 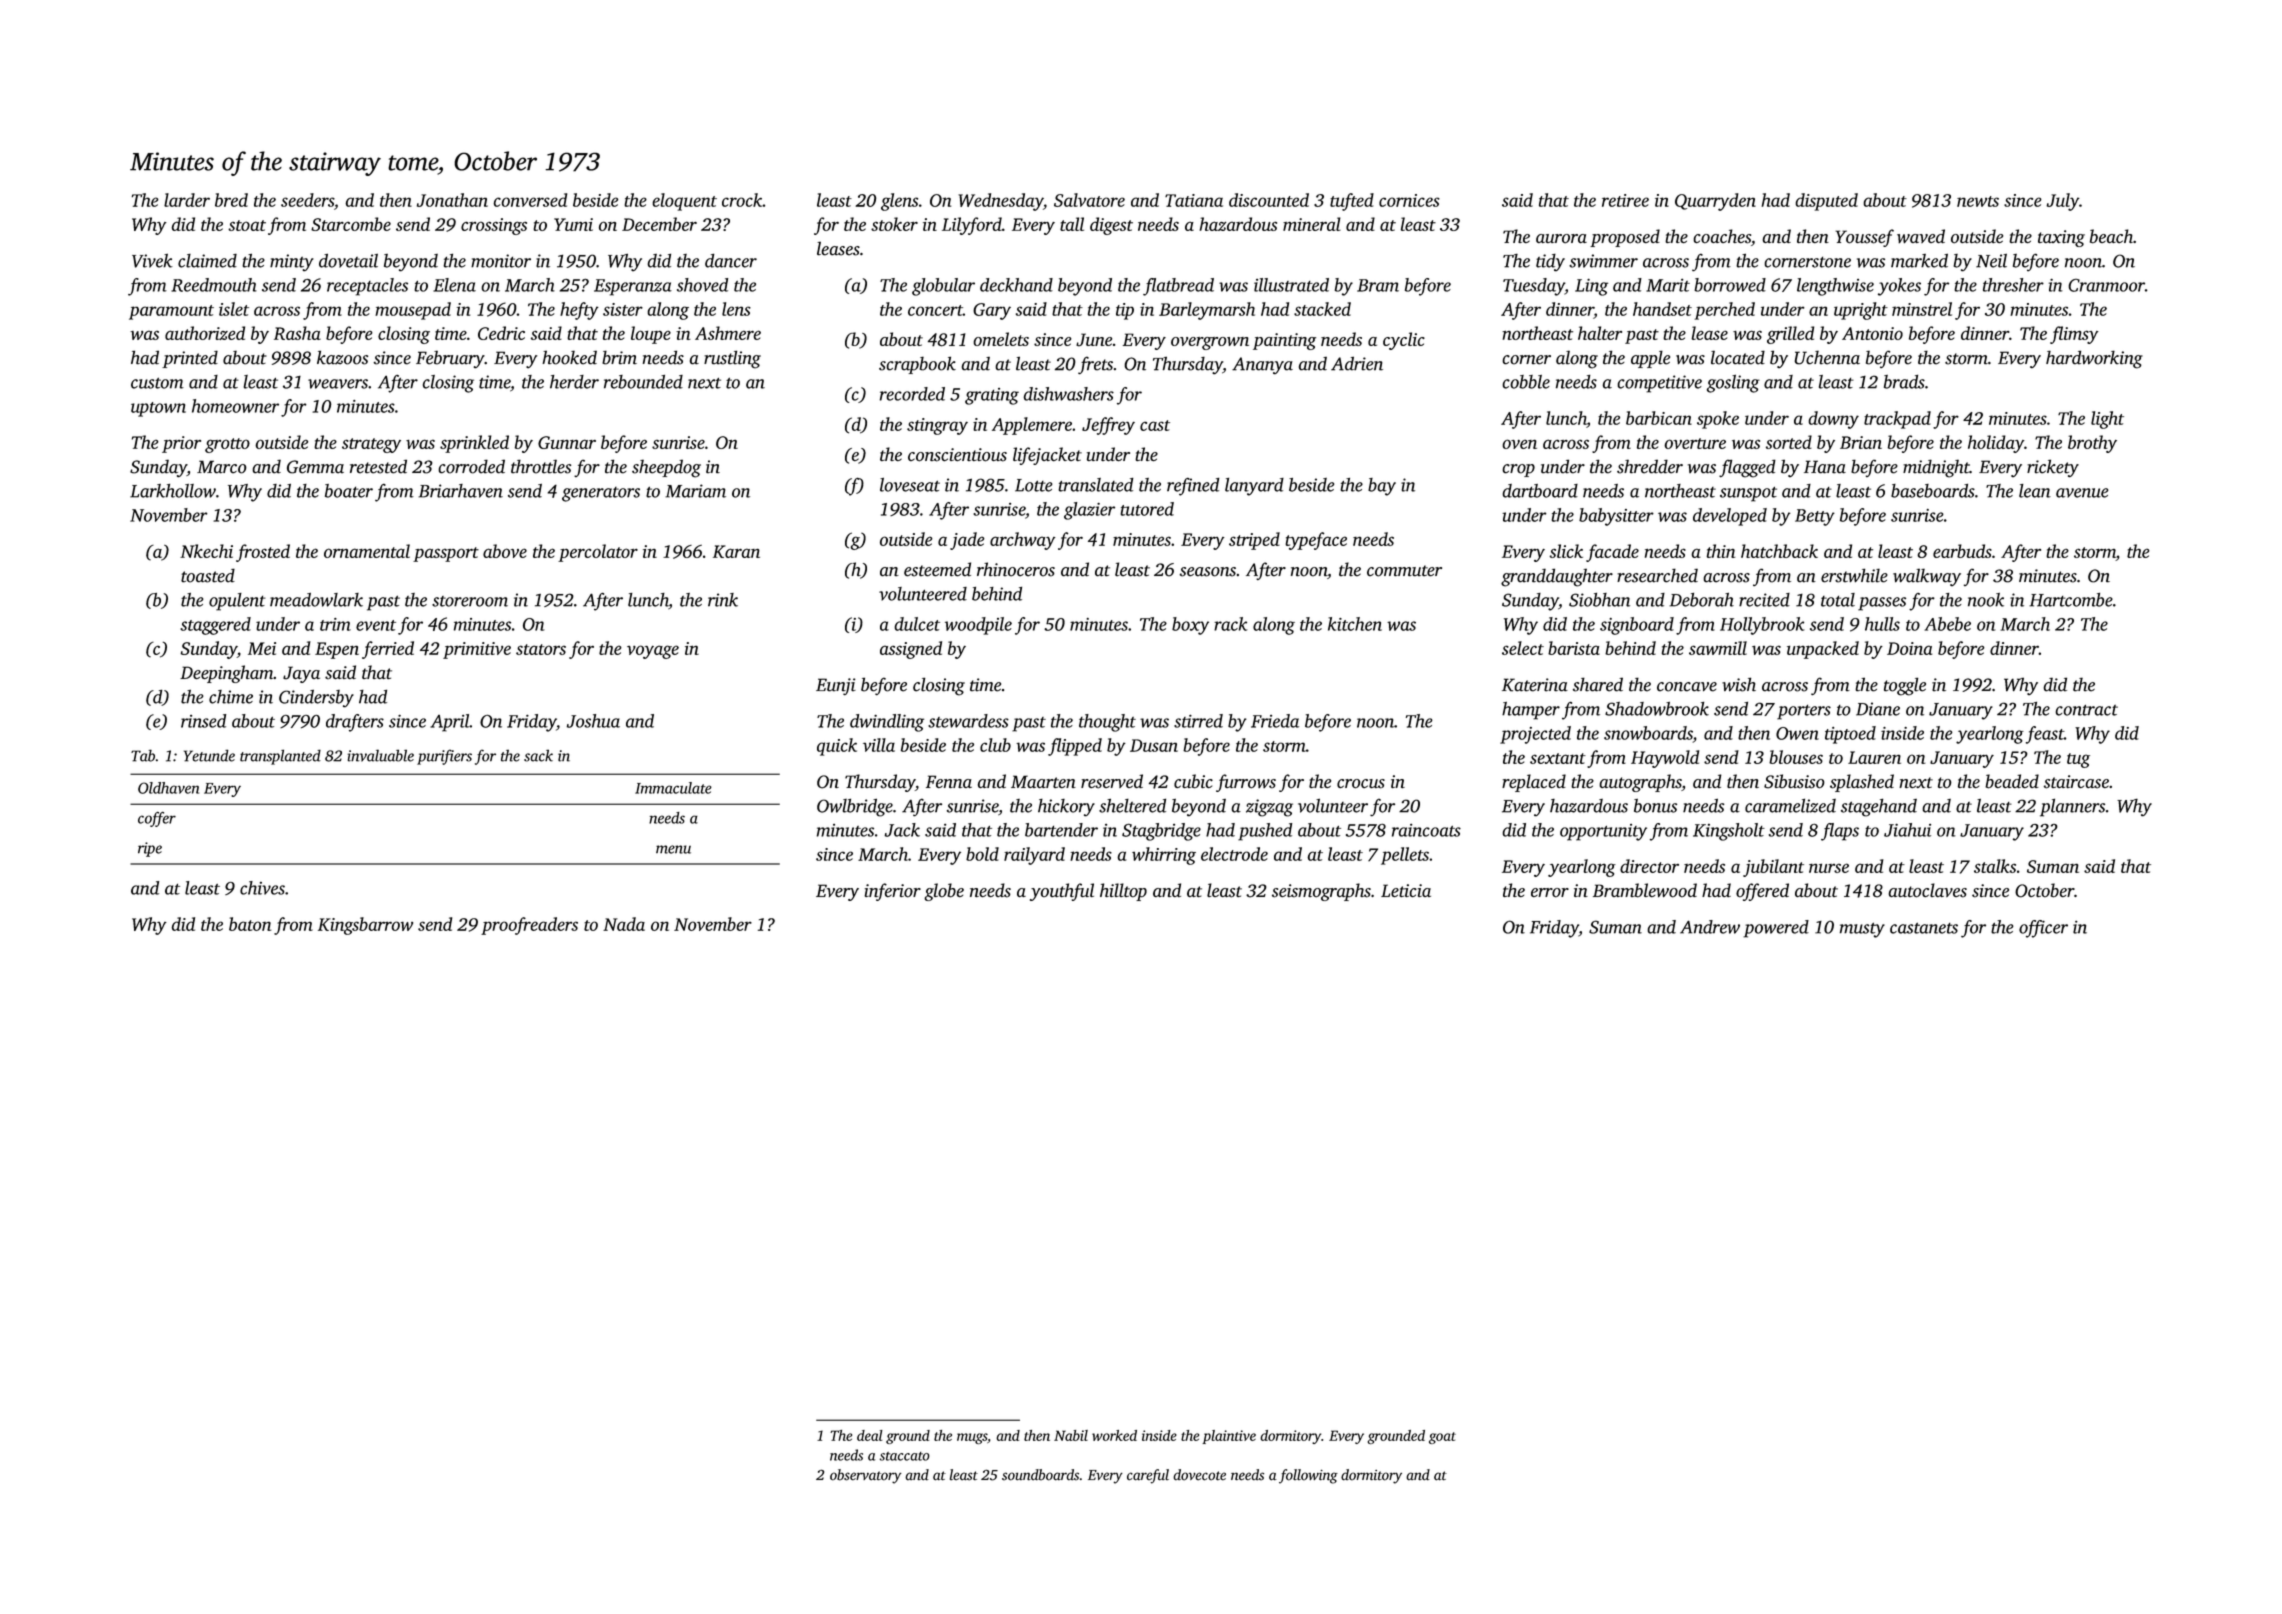 What do you see at coordinates (365, 926) in the screenshot?
I see `Kingsbarrow` at bounding box center [365, 926].
